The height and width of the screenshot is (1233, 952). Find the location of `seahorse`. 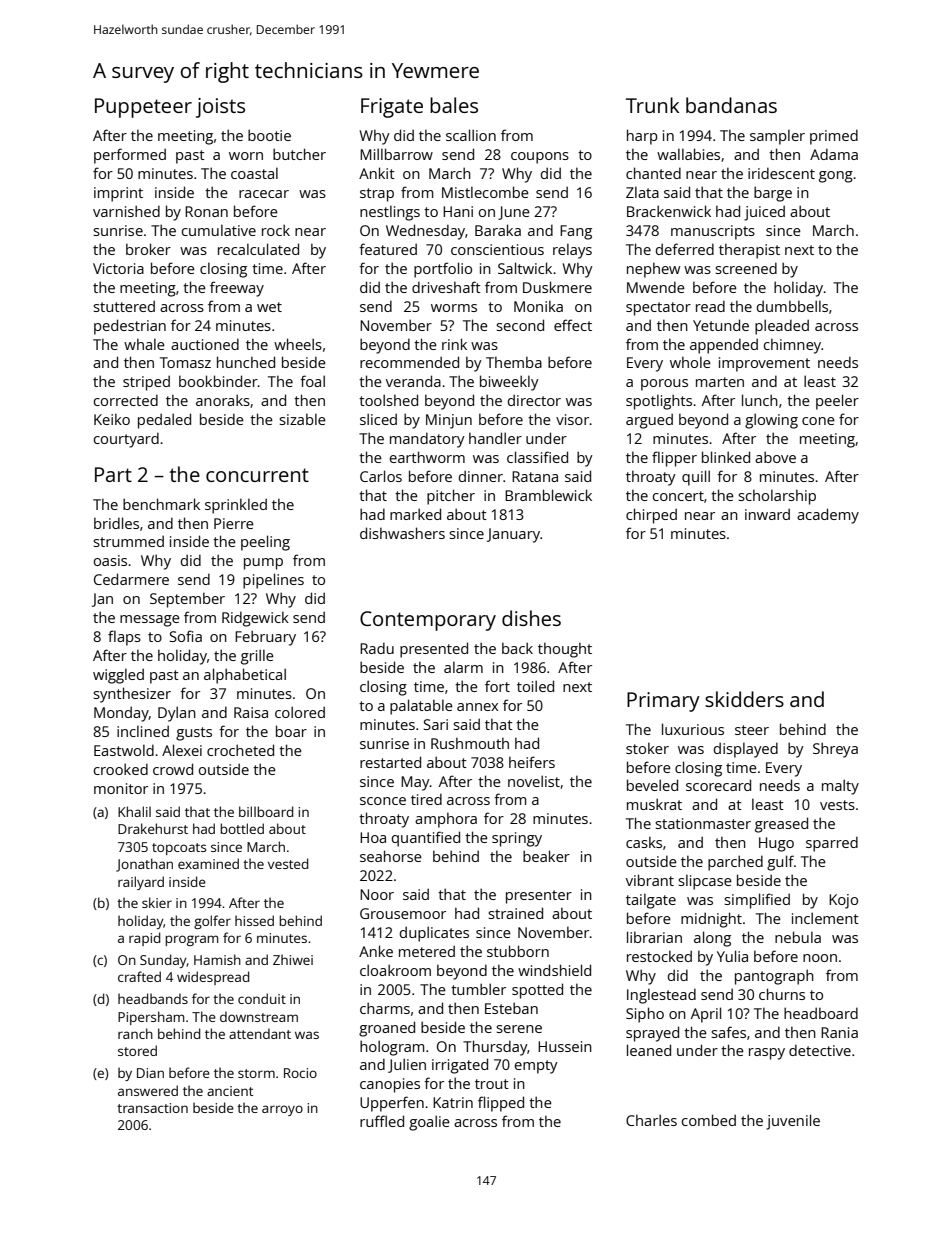

seahorse is located at coordinates (391, 856).
